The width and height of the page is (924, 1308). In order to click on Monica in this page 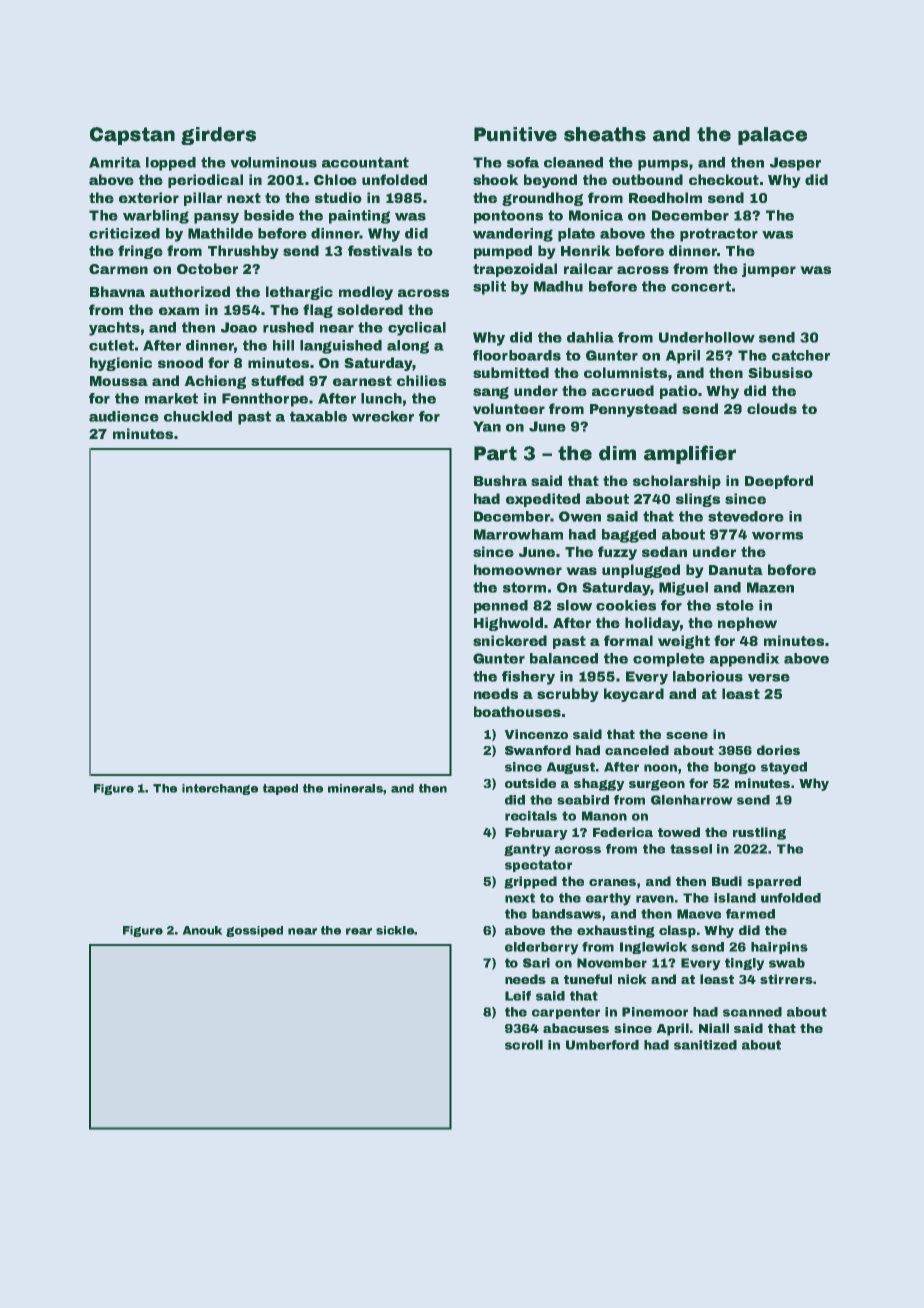, I will do `click(596, 215)`.
